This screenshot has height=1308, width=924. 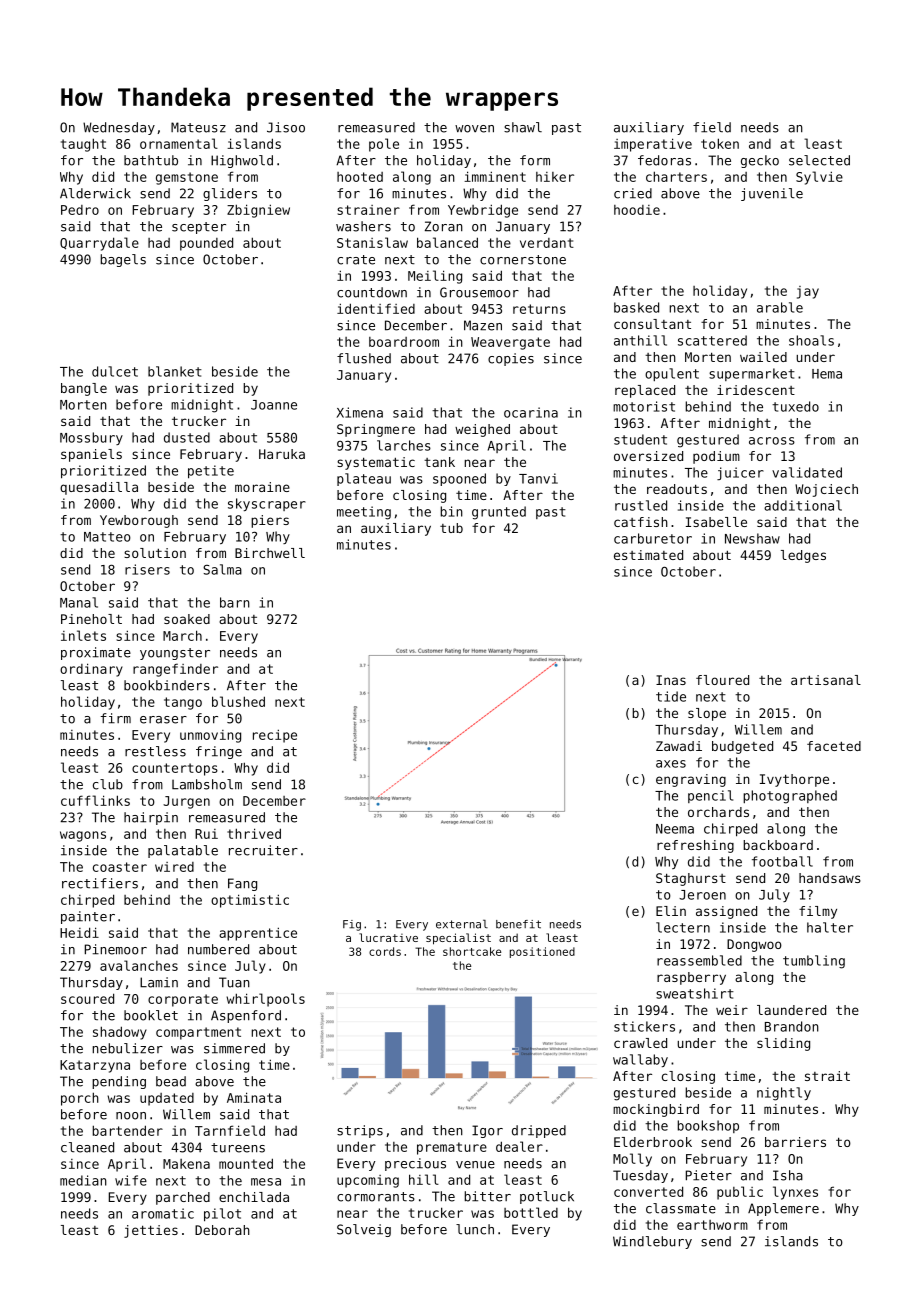 What do you see at coordinates (275, 736) in the screenshot?
I see `recipe` at bounding box center [275, 736].
